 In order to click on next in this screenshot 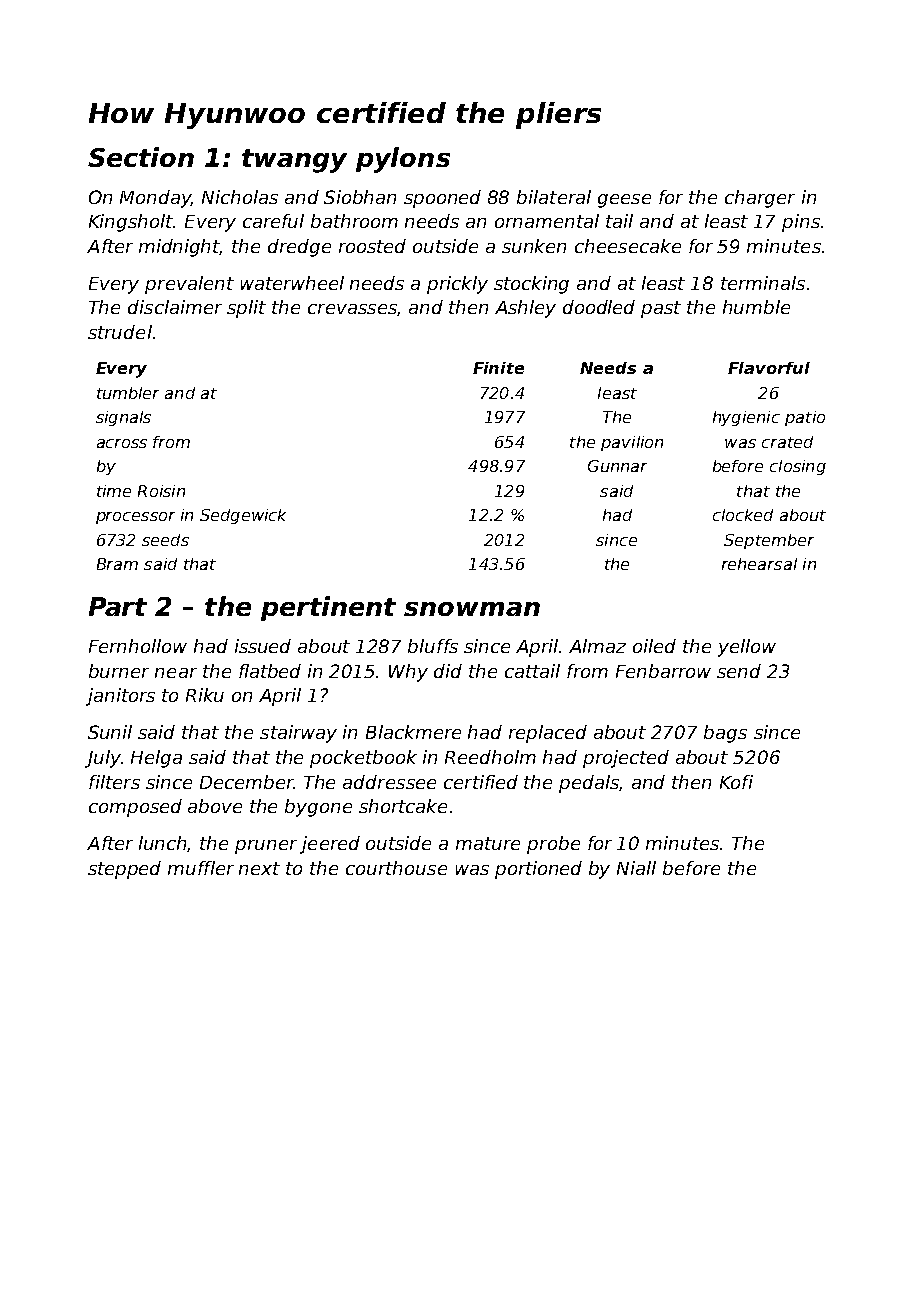, I will do `click(259, 868)`.
